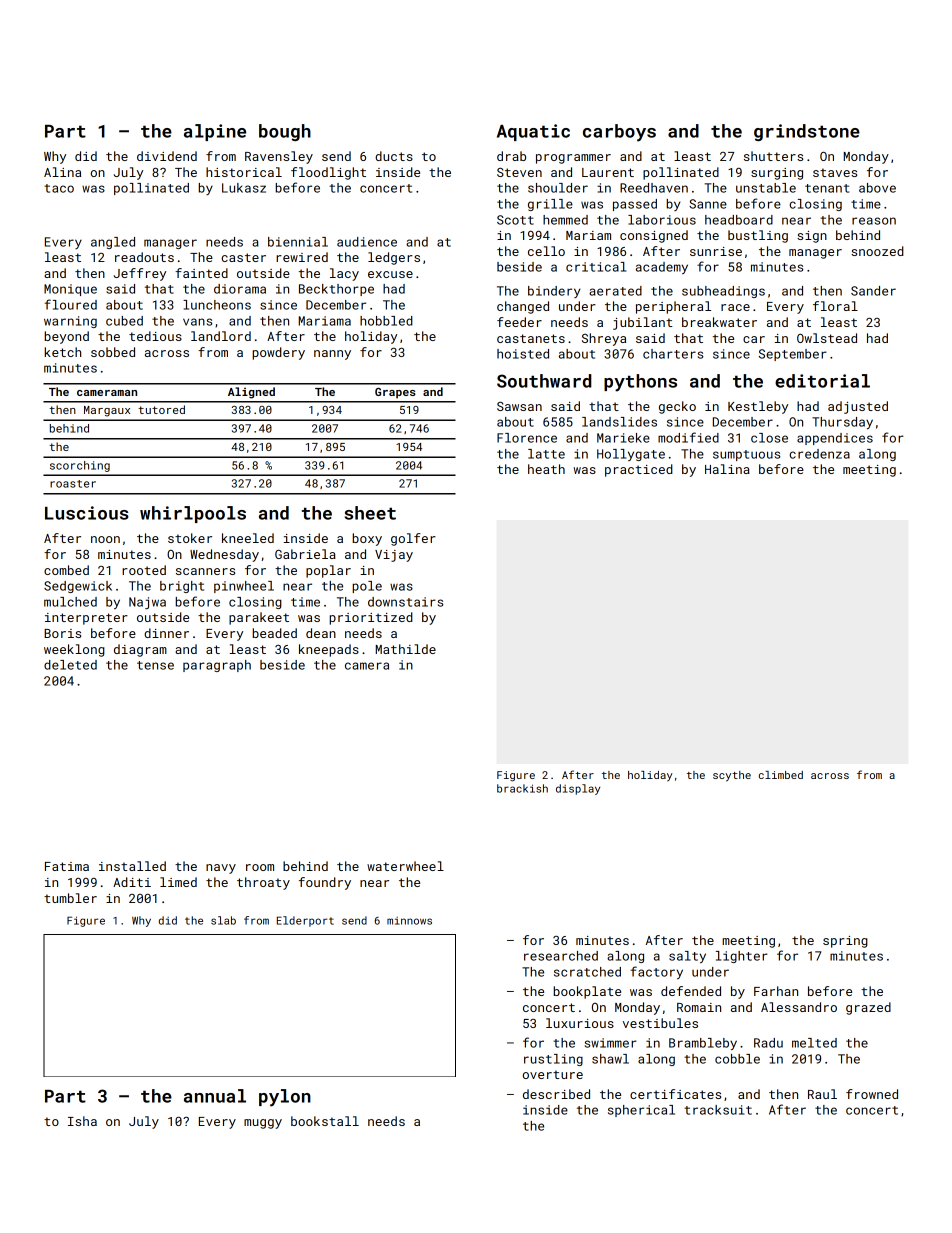 The image size is (952, 1233). I want to click on tumbler, so click(70, 898).
